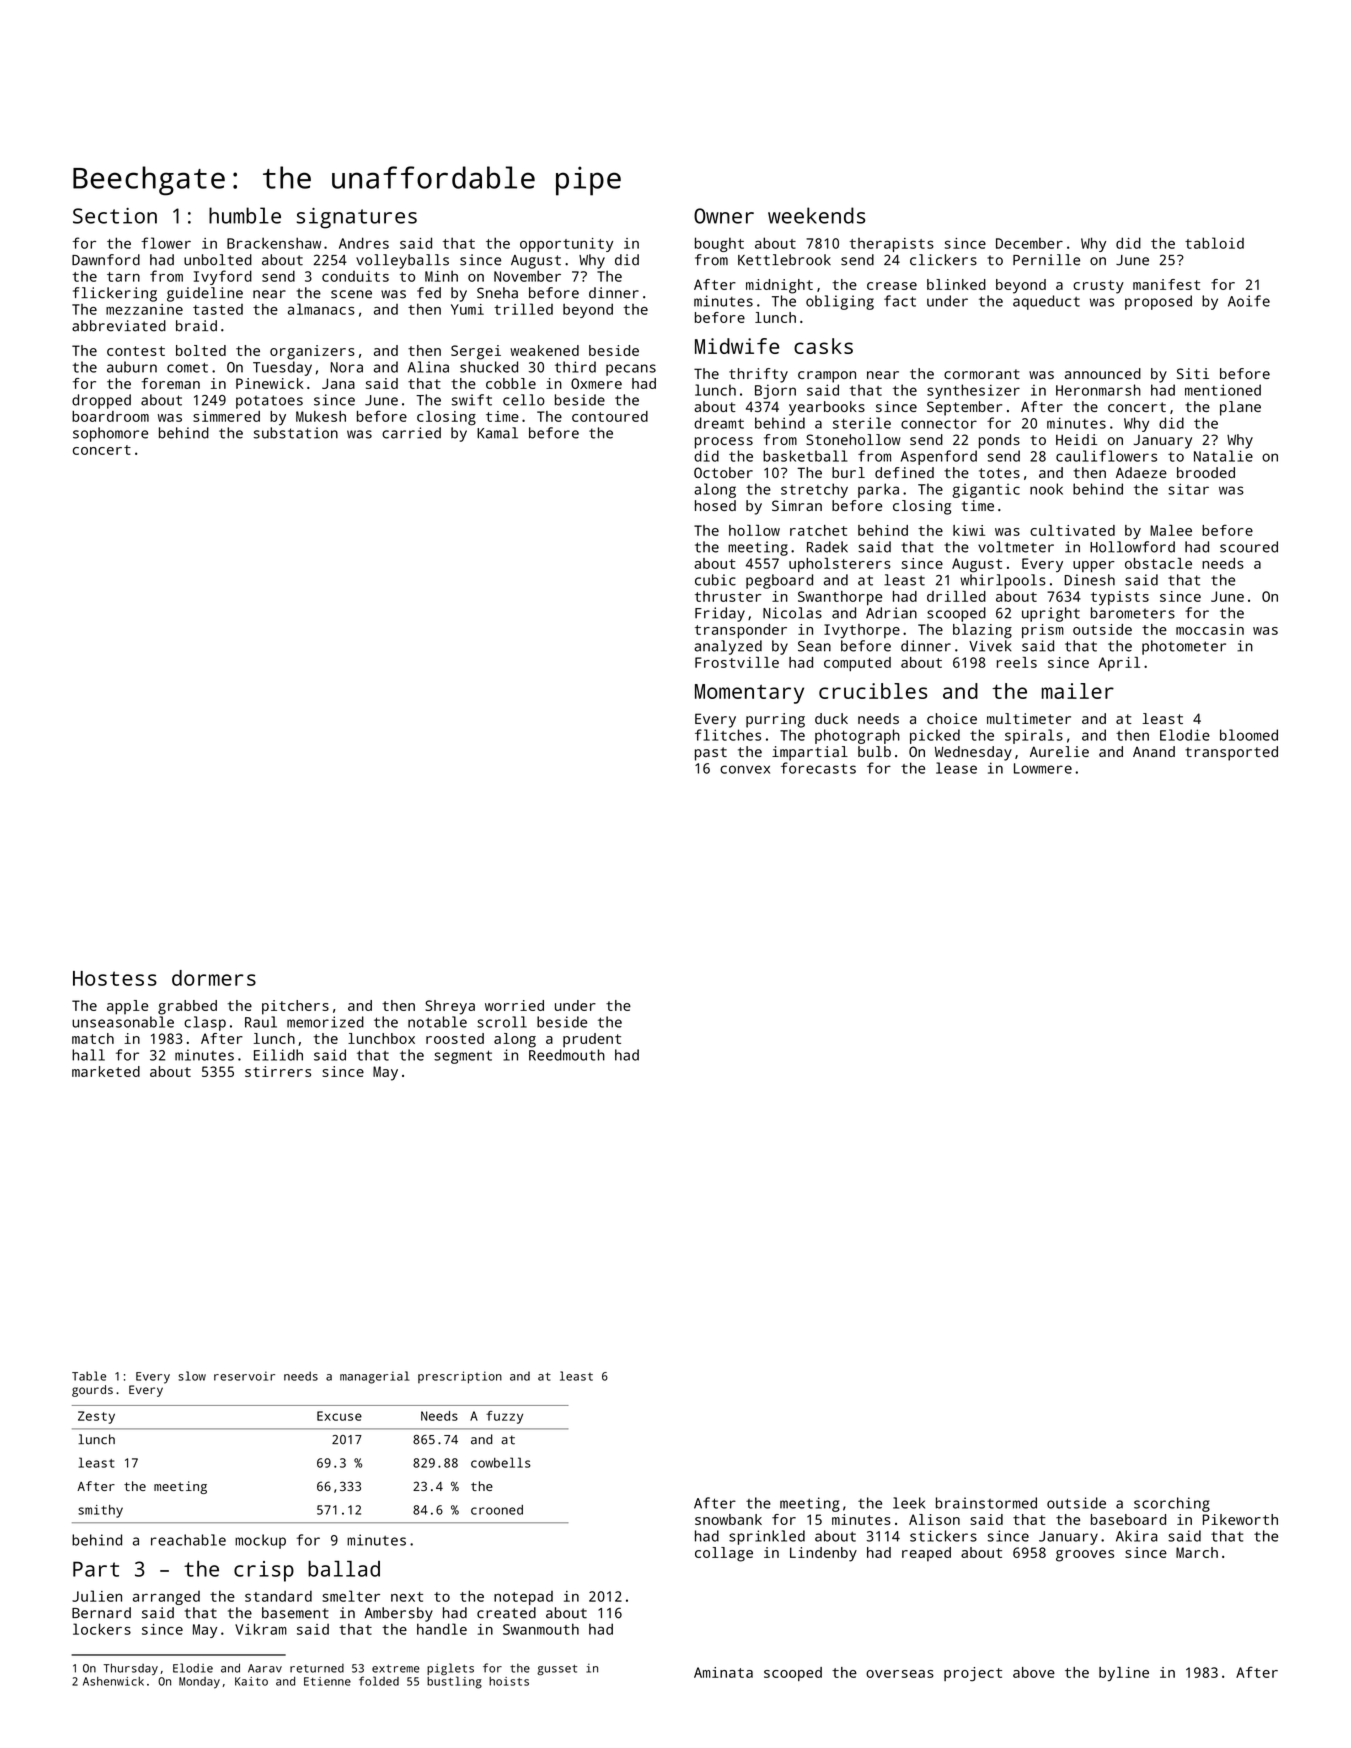  I want to click on transported, so click(1231, 753).
